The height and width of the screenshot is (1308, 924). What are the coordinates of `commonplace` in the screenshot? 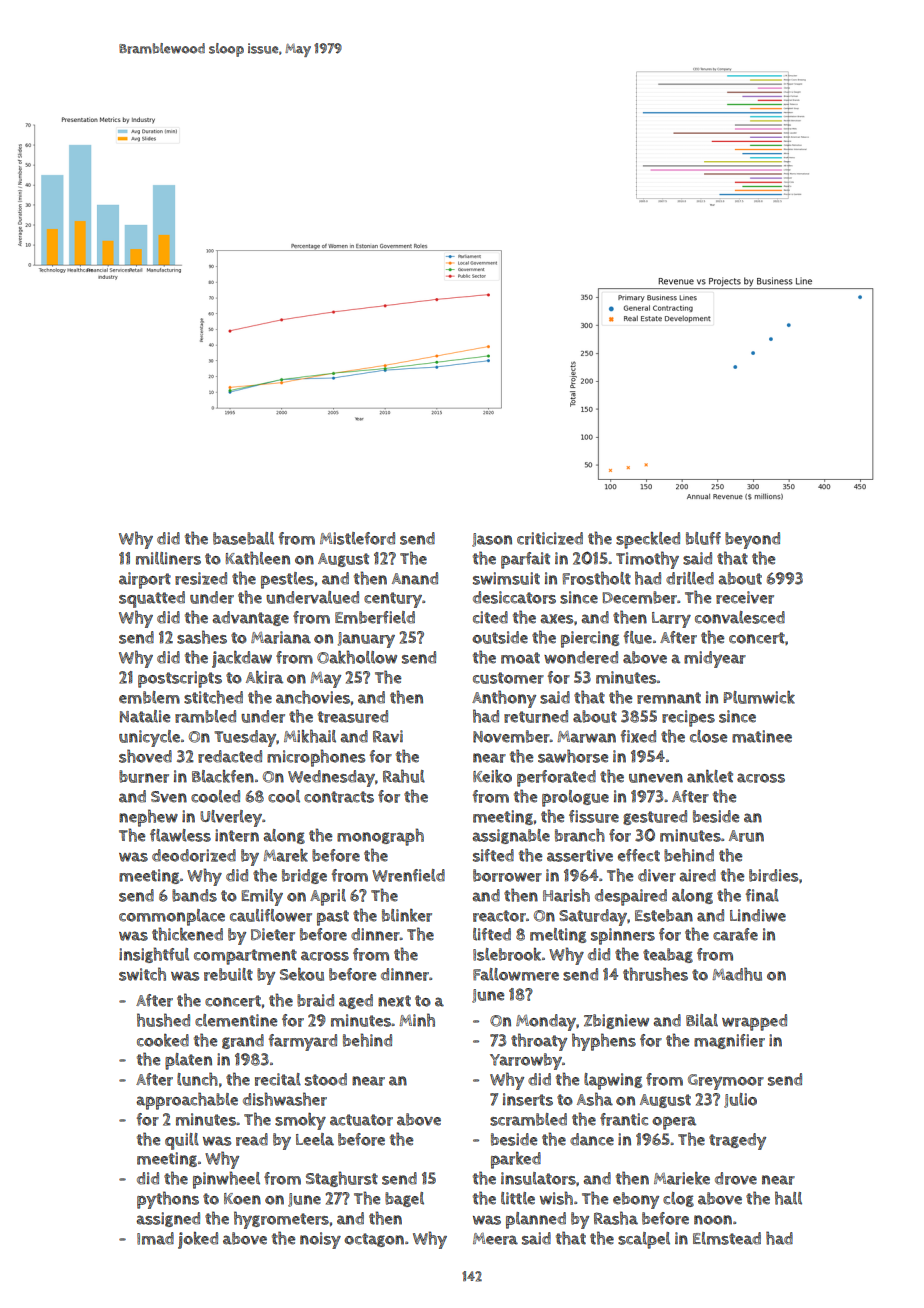 It's located at (172, 917).
